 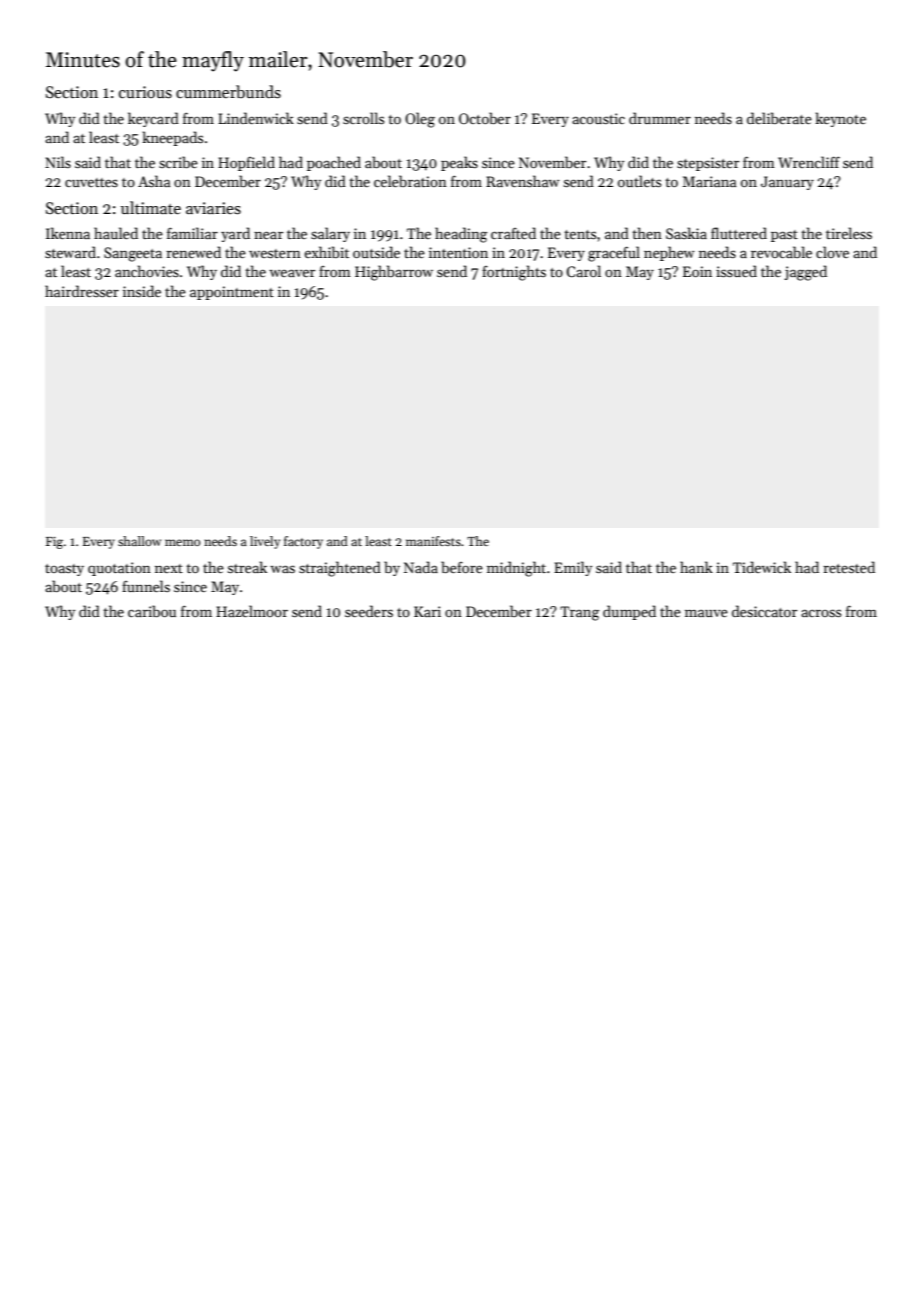 What do you see at coordinates (363, 118) in the screenshot?
I see `scrolls` at bounding box center [363, 118].
